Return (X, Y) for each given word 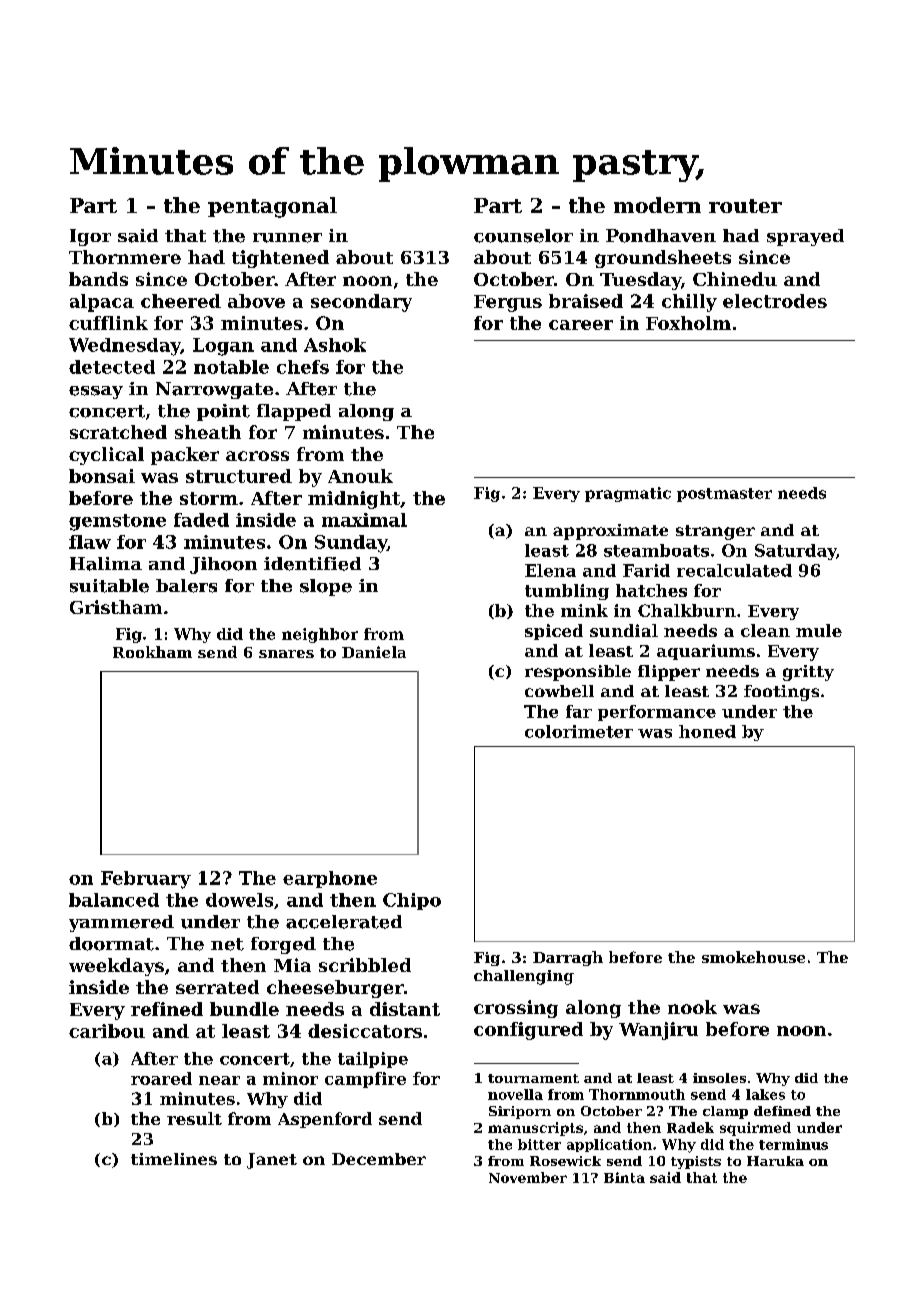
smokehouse (753, 957)
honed (707, 731)
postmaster (724, 495)
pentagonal (272, 207)
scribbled (365, 965)
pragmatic (628, 494)
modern (657, 205)
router (745, 206)
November (528, 1177)
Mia (292, 965)
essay (96, 392)
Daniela (374, 652)
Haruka (775, 1161)
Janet (272, 1161)
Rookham (152, 652)
